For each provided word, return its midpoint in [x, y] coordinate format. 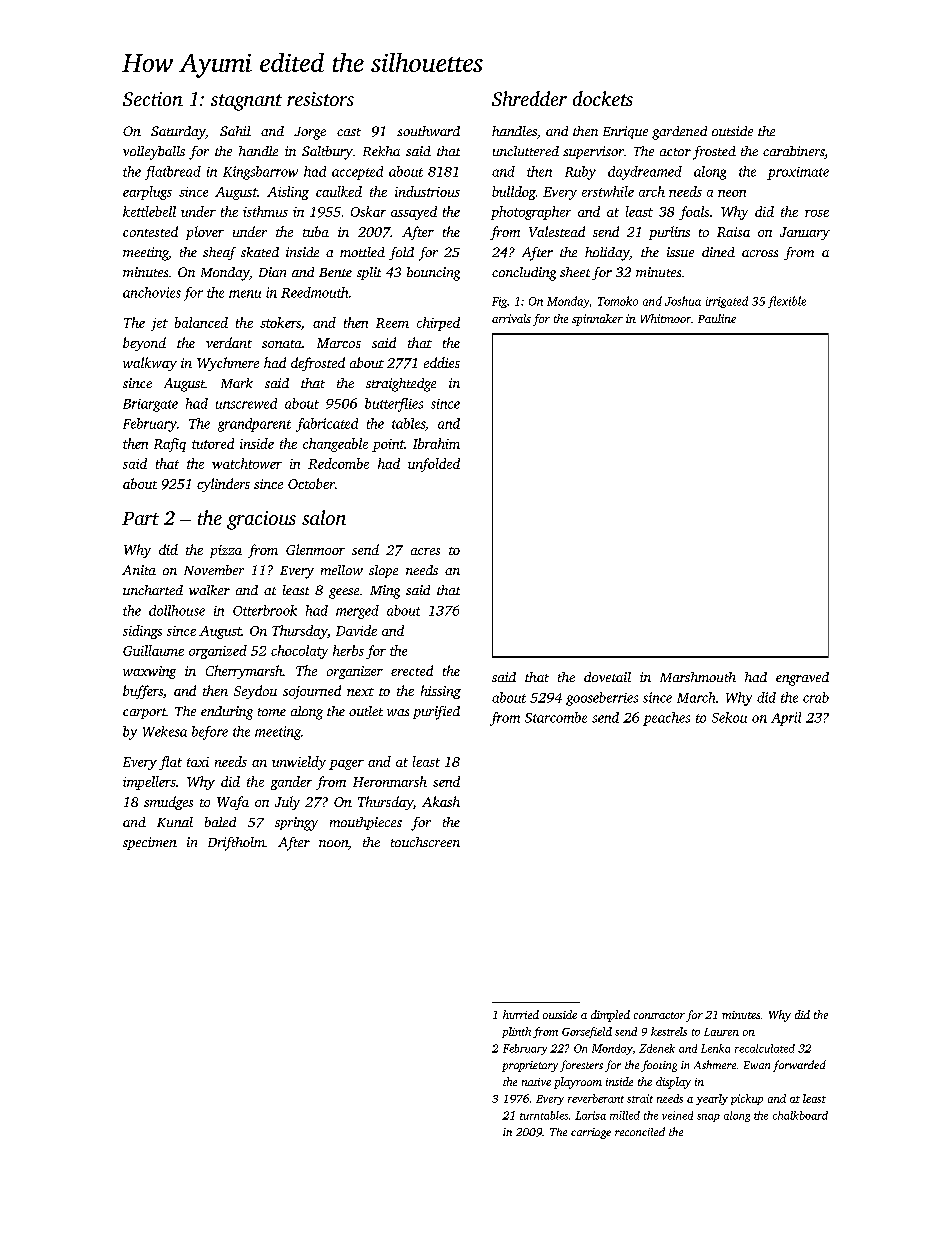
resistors [320, 99]
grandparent [254, 425]
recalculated [765, 1048]
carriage [591, 1133]
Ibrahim [436, 443]
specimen [150, 843]
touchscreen [425, 842]
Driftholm [236, 844]
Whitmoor [666, 318]
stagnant [246, 102]
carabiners [794, 152]
